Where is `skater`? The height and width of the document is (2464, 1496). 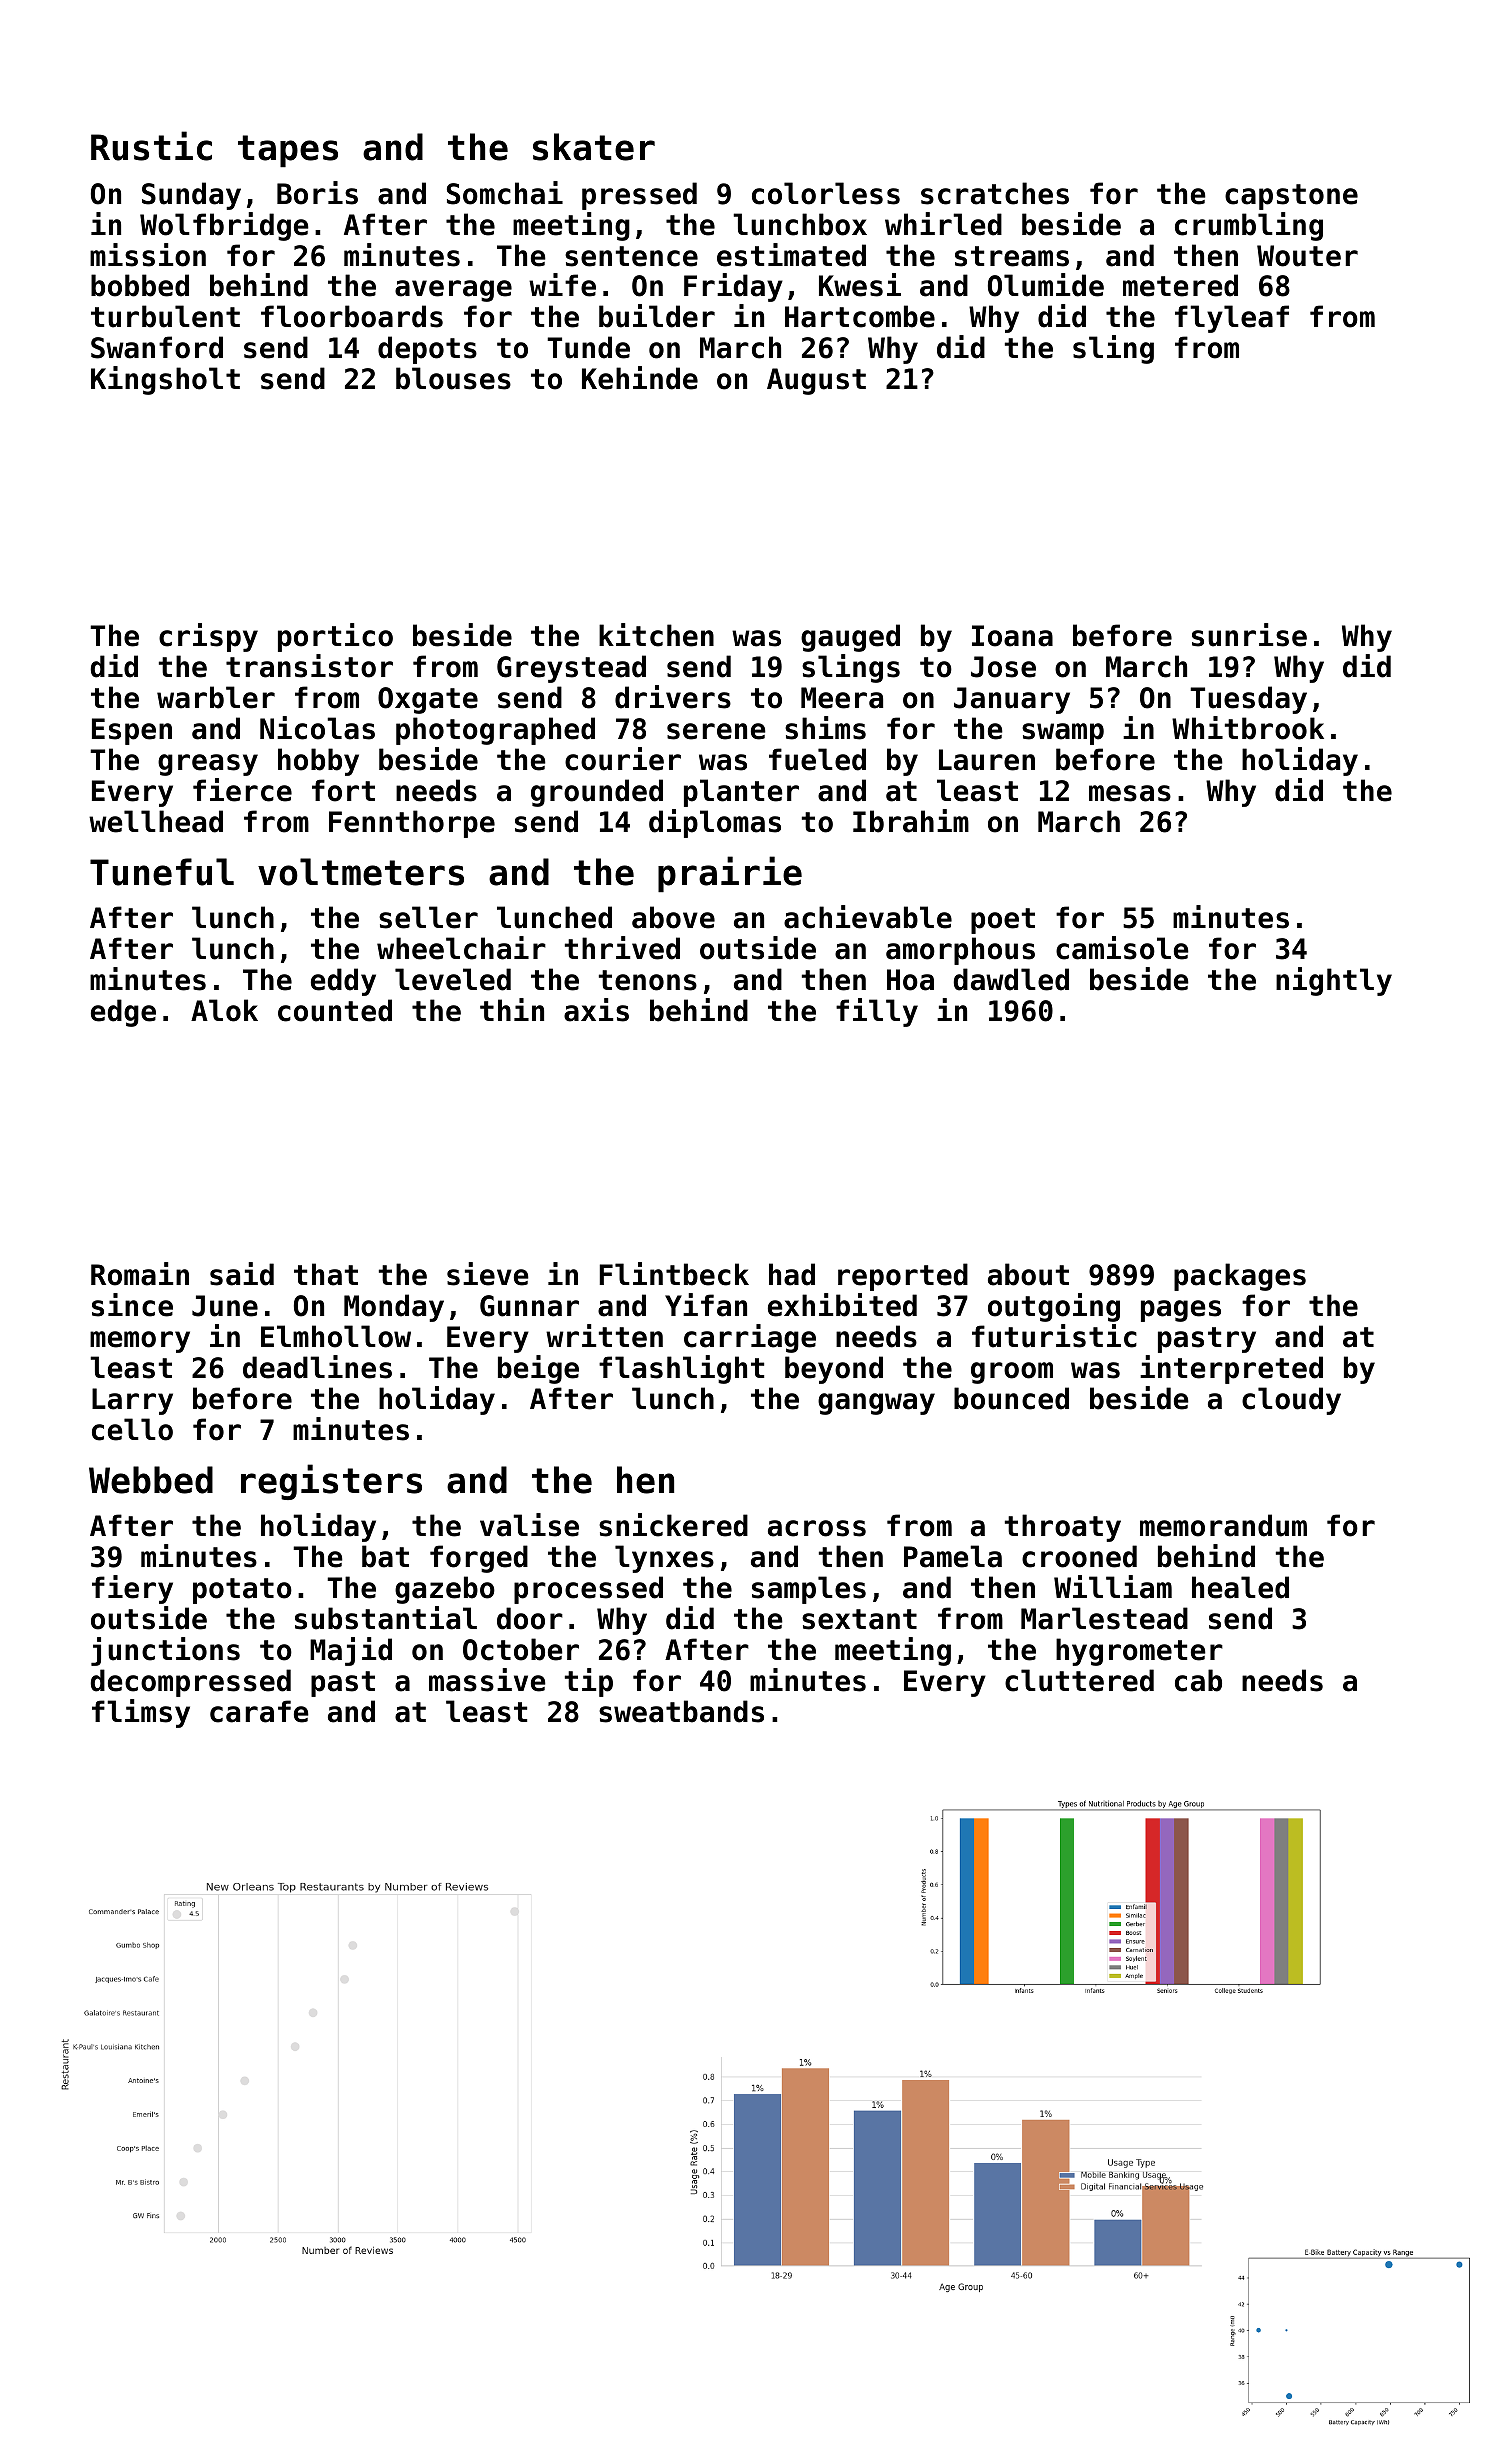
skater is located at coordinates (594, 147).
